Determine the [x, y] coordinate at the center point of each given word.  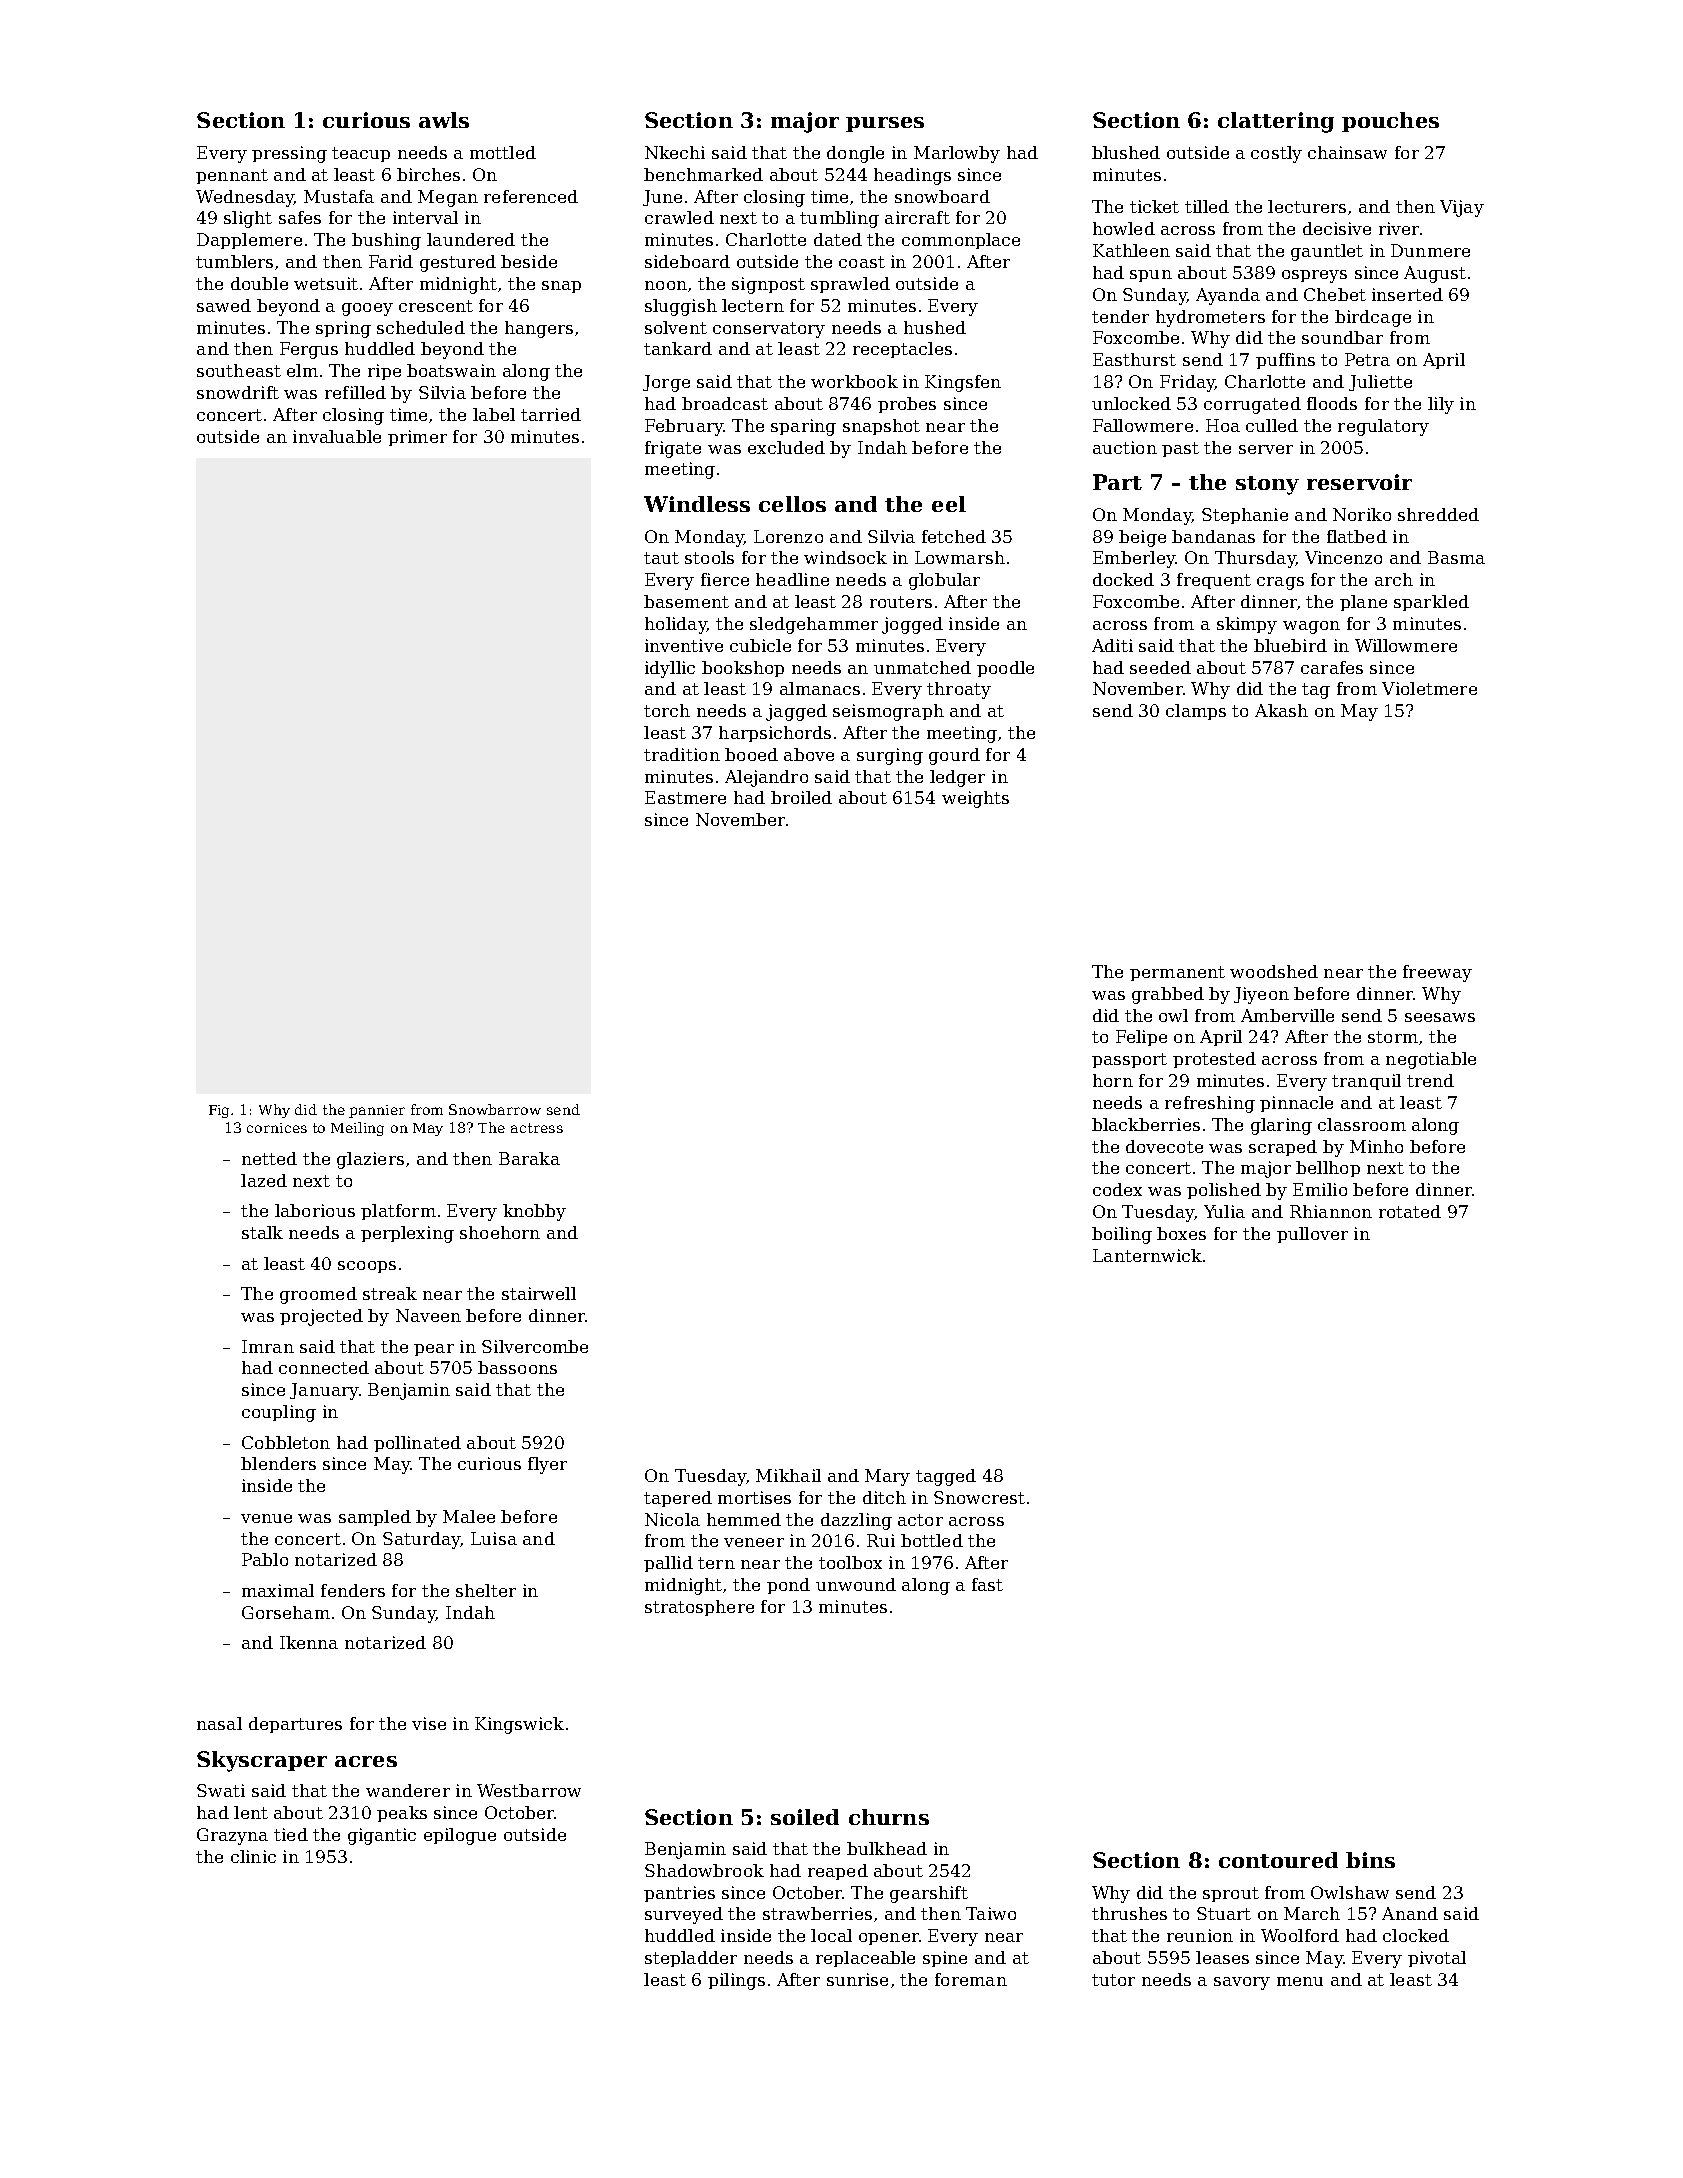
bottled [932, 1540]
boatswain [451, 370]
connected [324, 1367]
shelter [486, 1590]
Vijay [1462, 208]
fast [987, 1584]
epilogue [460, 1836]
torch [667, 710]
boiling [1122, 1235]
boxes [1181, 1233]
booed [751, 754]
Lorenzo [788, 536]
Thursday [1255, 559]
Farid [391, 261]
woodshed [1274, 971]
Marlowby [957, 154]
